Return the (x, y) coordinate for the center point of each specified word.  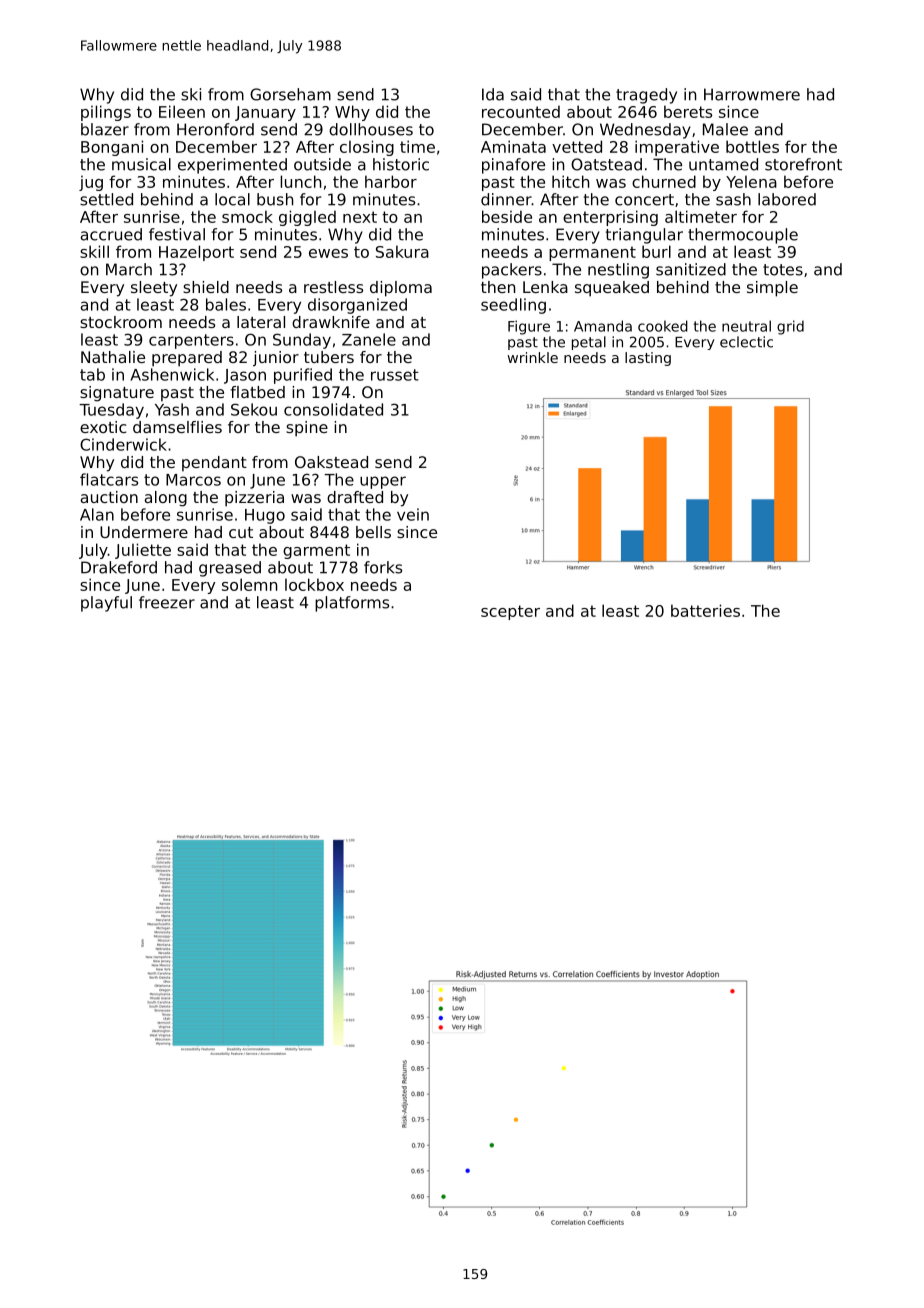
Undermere (144, 532)
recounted (521, 111)
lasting (648, 359)
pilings (106, 113)
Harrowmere (752, 94)
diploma (401, 289)
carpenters (191, 341)
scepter (510, 612)
